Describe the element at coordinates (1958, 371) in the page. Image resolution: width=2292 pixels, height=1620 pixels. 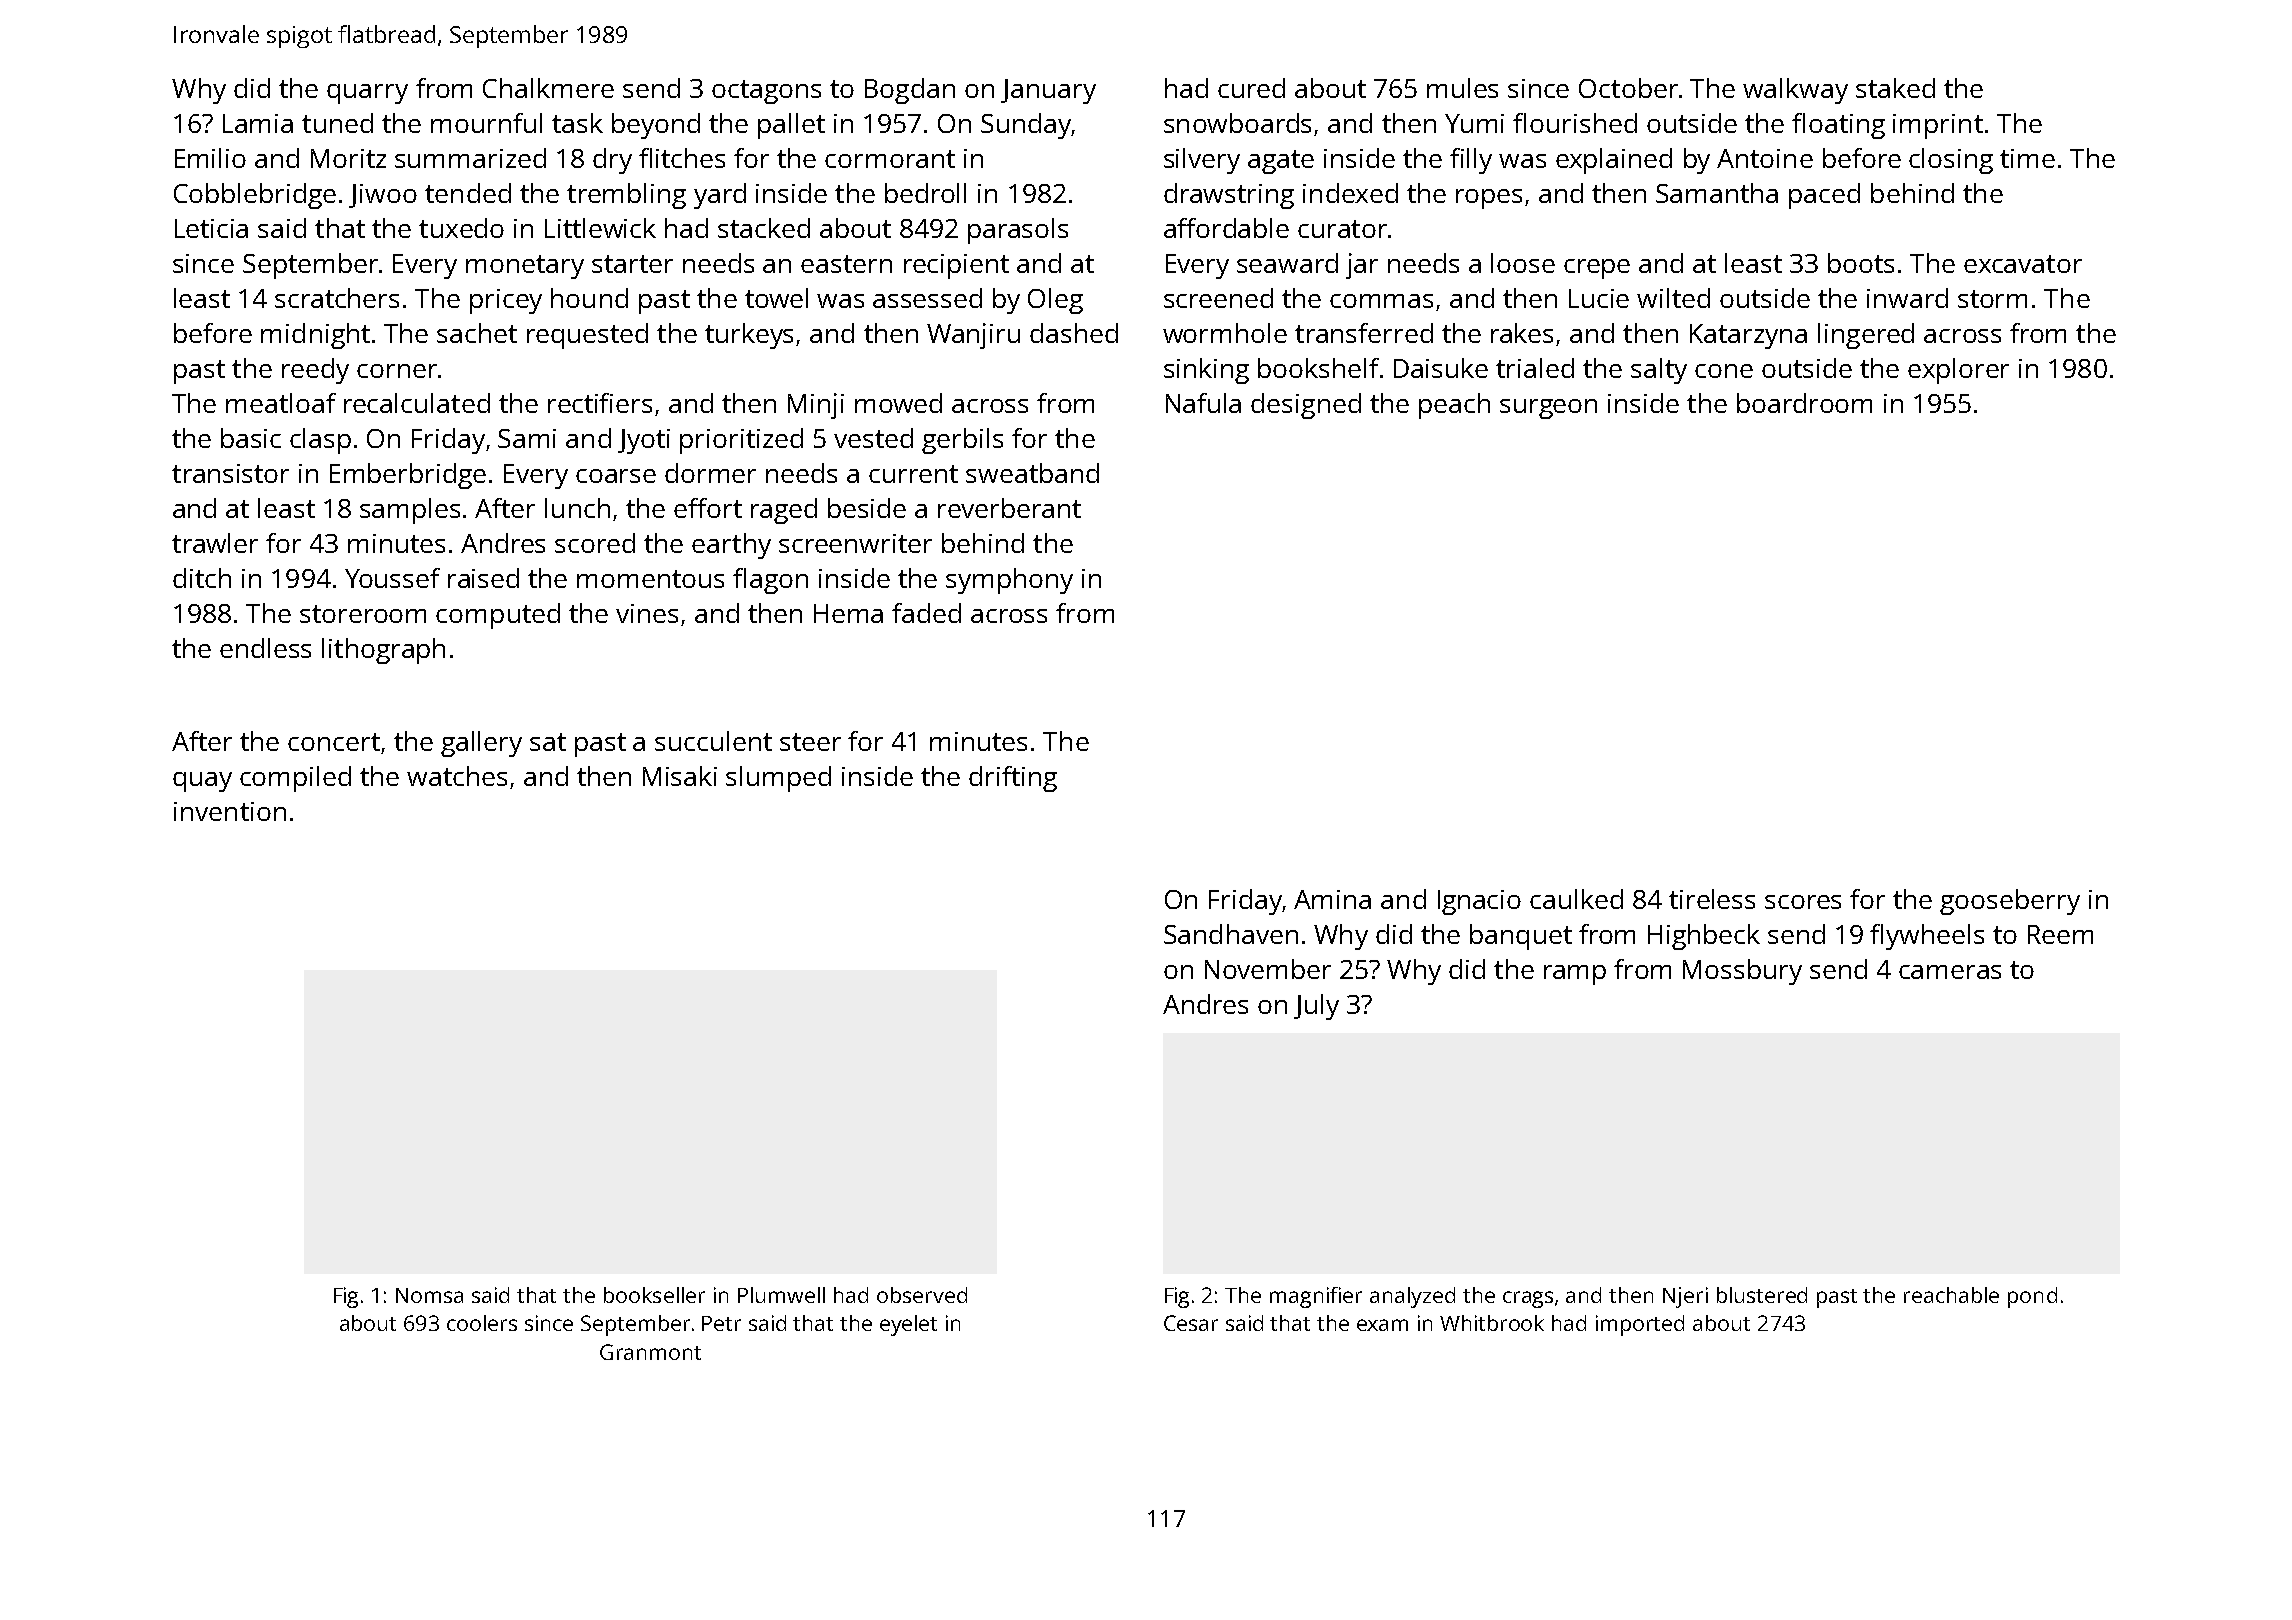
I see `explorer` at that location.
